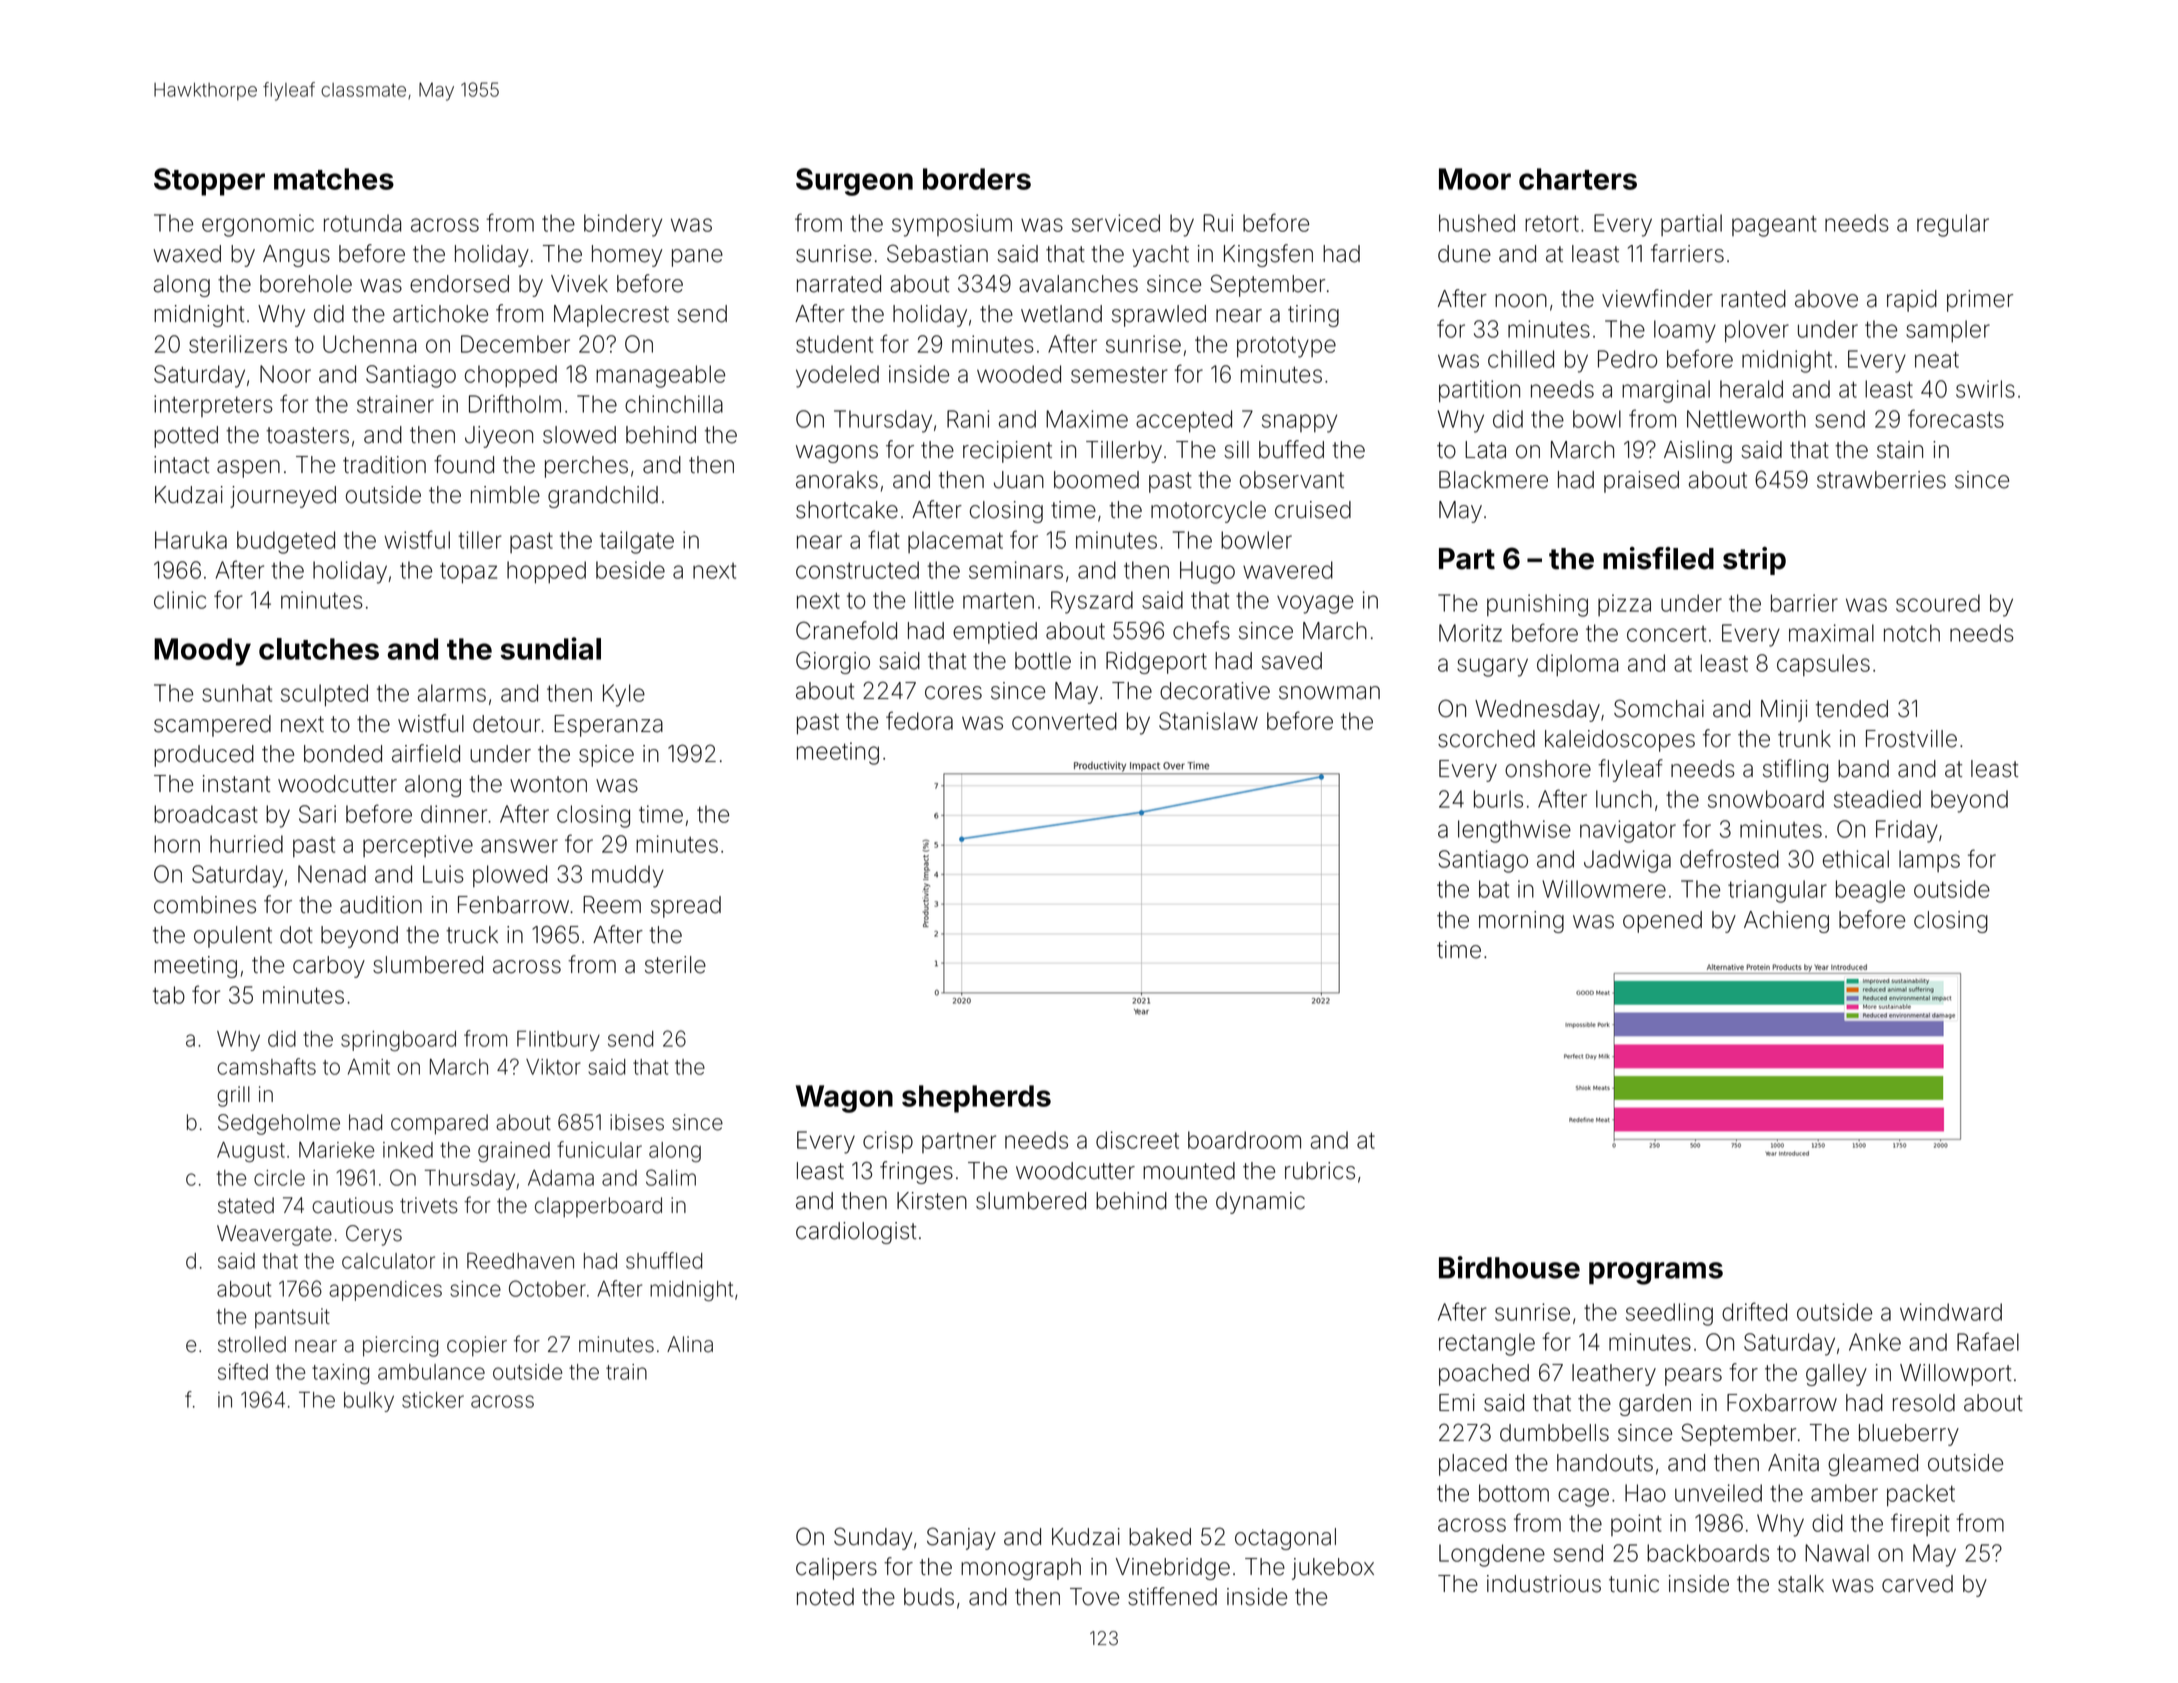 This screenshot has width=2178, height=1683. I want to click on rubrics, so click(1320, 1171).
